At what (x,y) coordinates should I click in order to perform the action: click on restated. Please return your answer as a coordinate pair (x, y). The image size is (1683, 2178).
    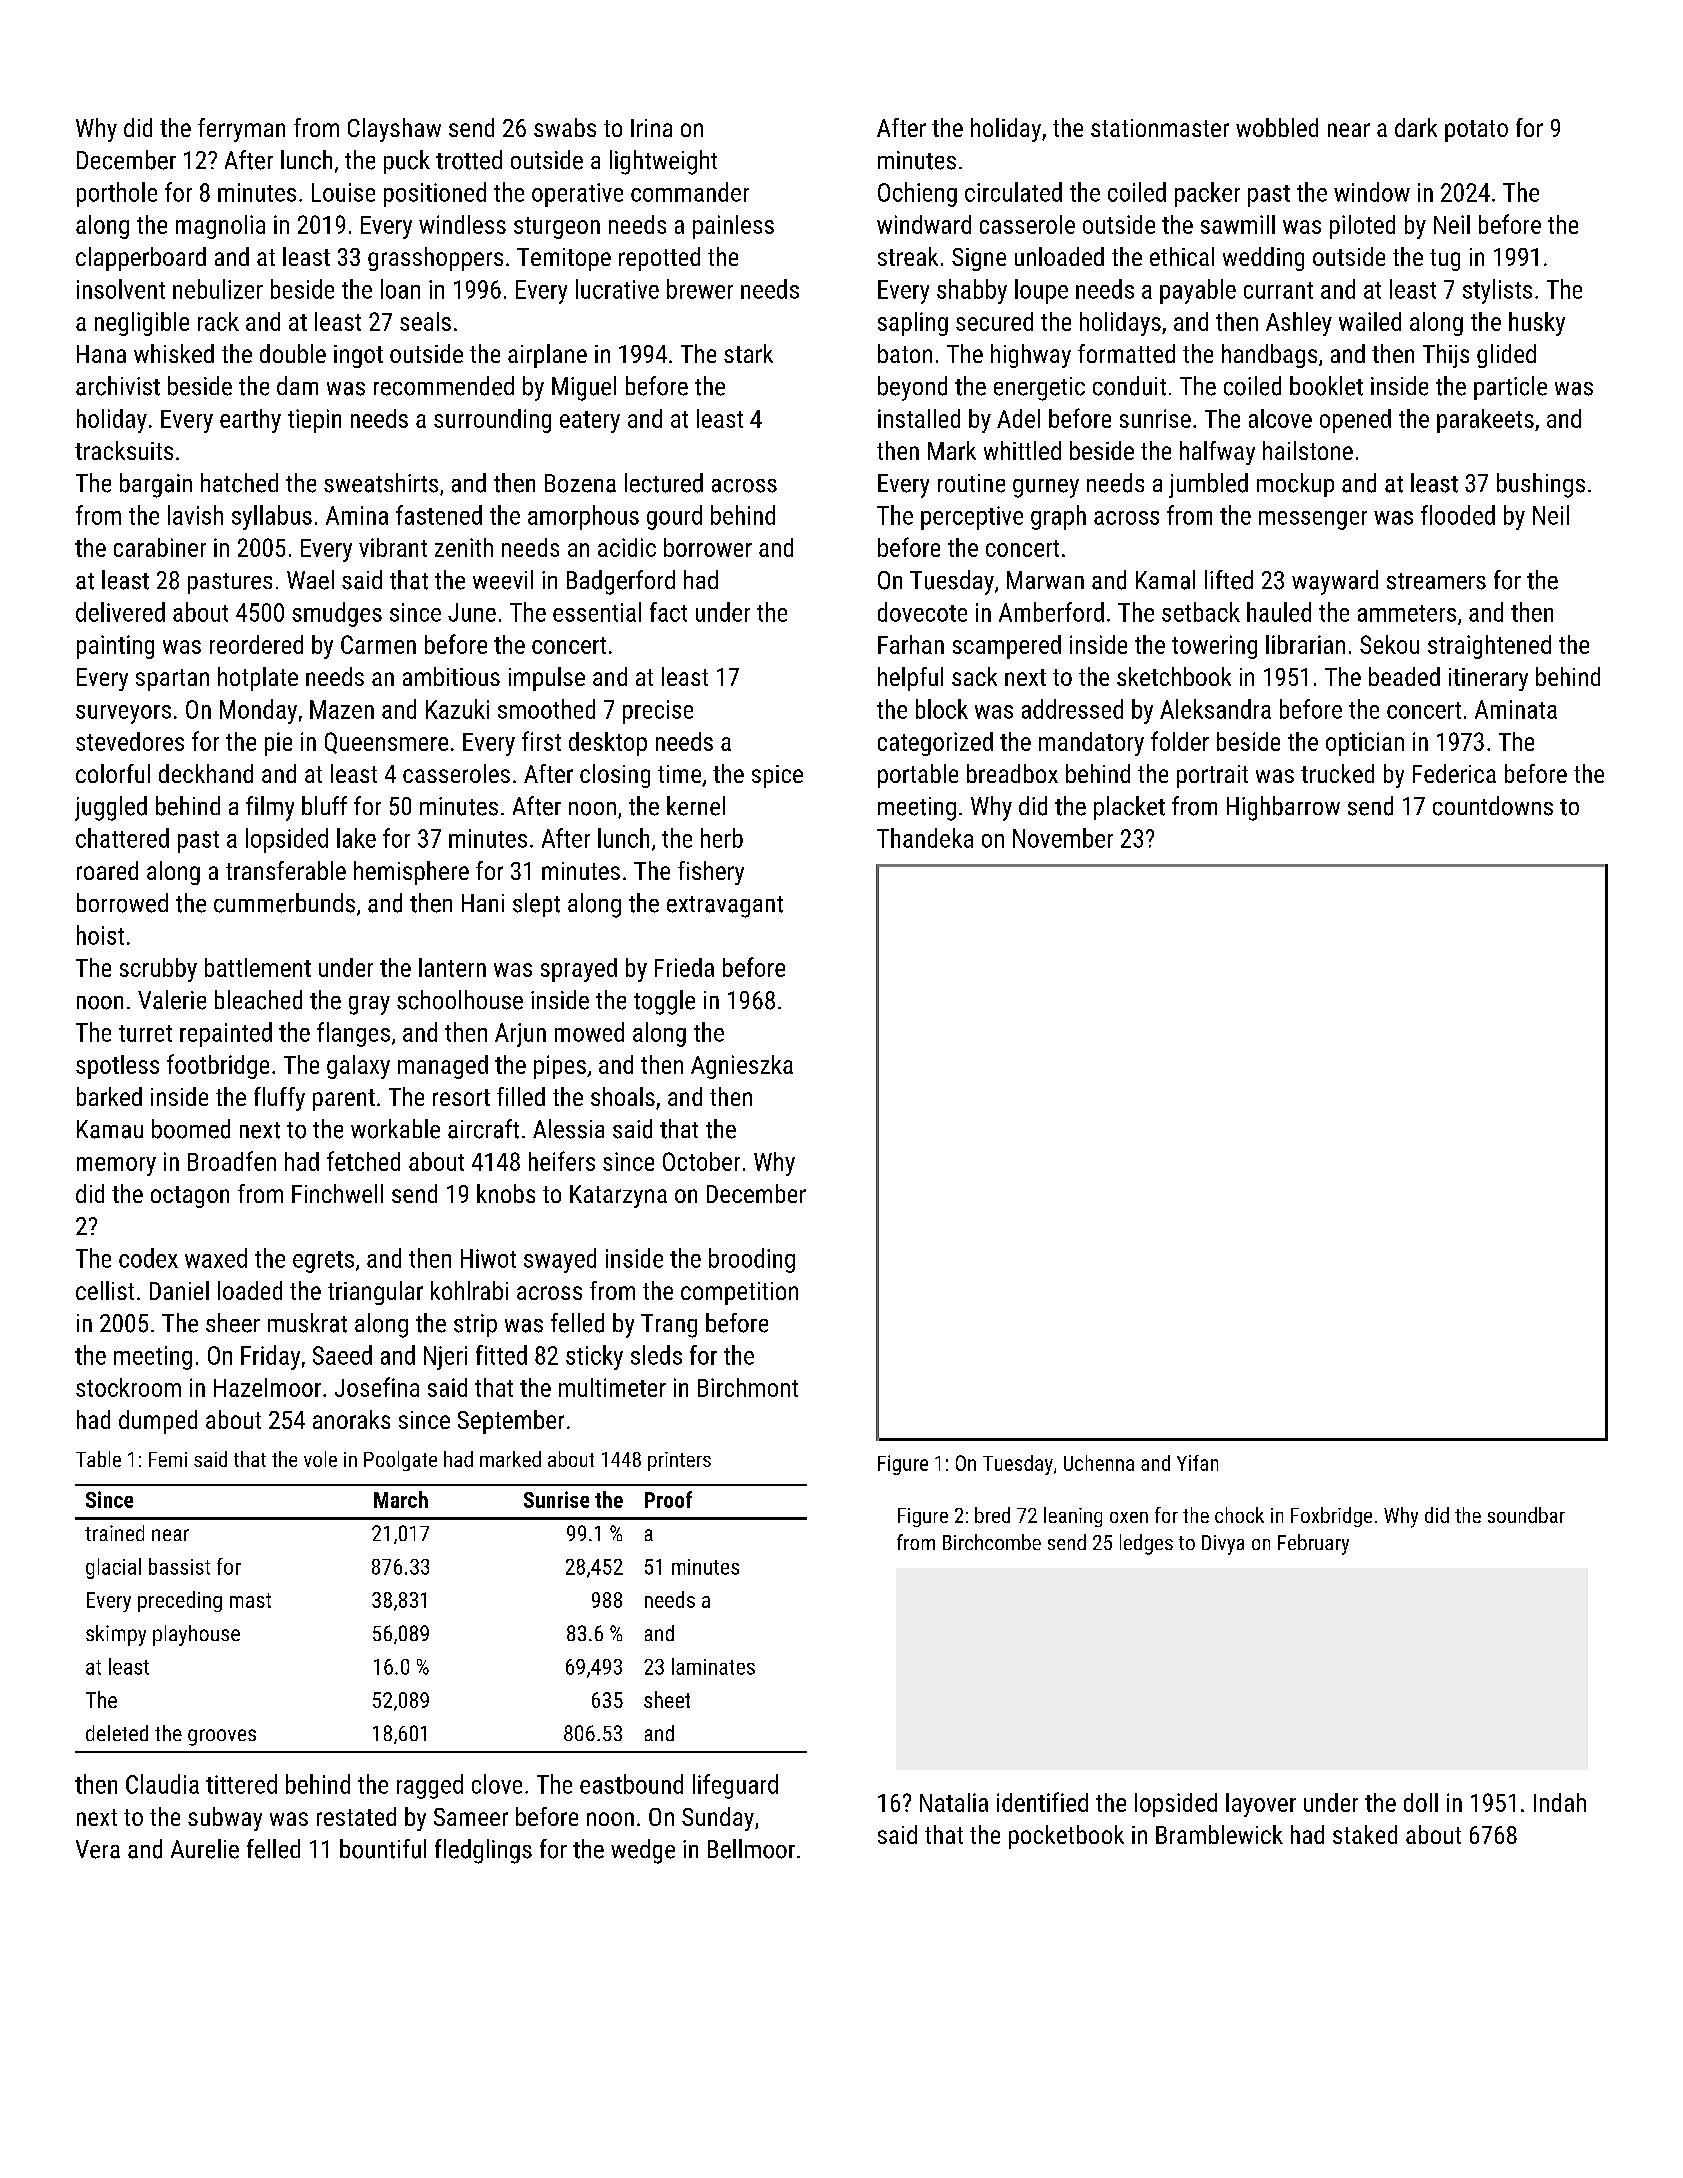
    Looking at the image, I should click on (356, 1816).
